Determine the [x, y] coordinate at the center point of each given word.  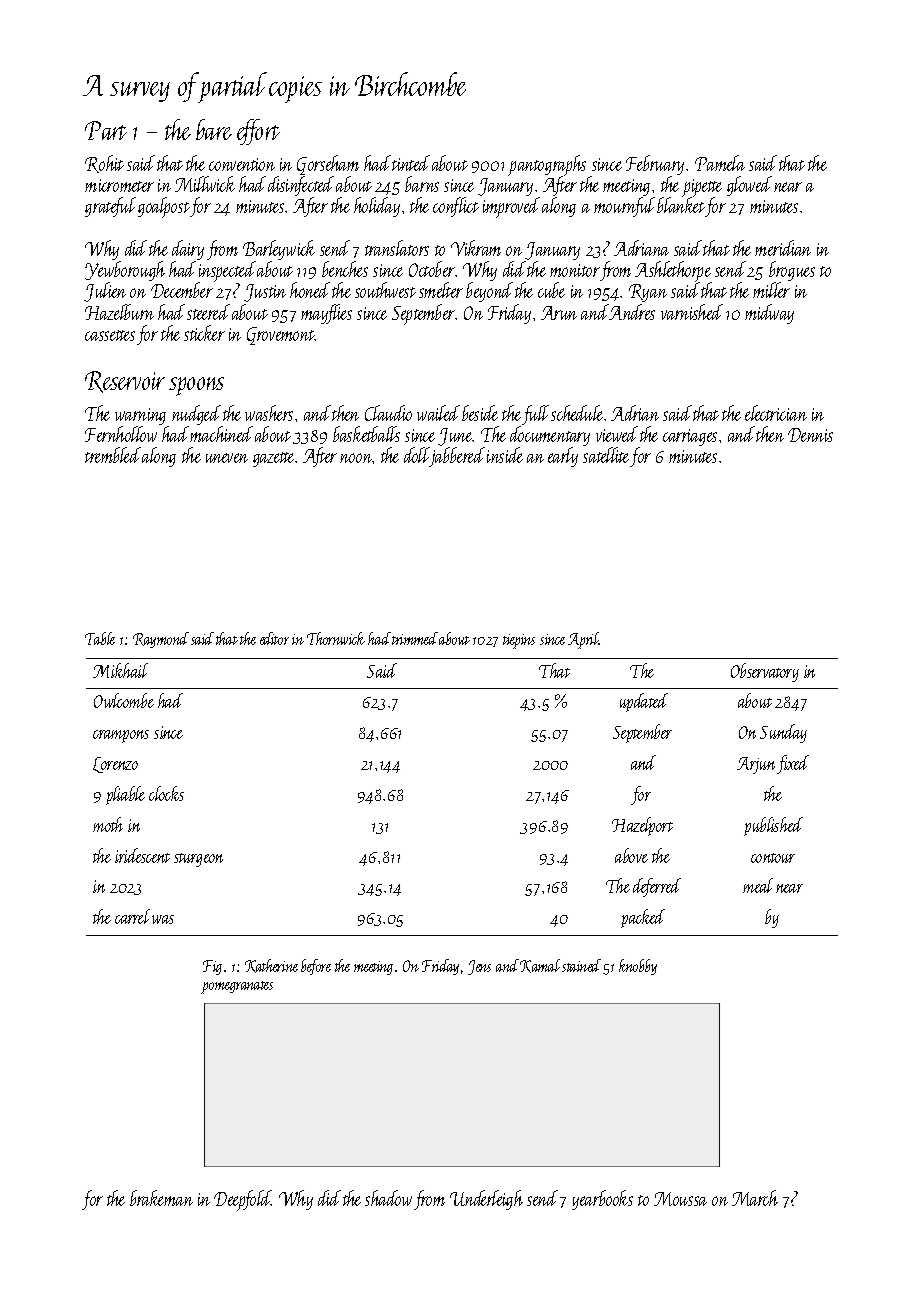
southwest [385, 290]
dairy [188, 250]
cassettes [110, 335]
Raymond [161, 640]
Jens [479, 967]
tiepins [519, 641]
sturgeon [198, 860]
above [631, 855]
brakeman [161, 1198]
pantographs [547, 166]
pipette [702, 188]
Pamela [720, 163]
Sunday [783, 733]
